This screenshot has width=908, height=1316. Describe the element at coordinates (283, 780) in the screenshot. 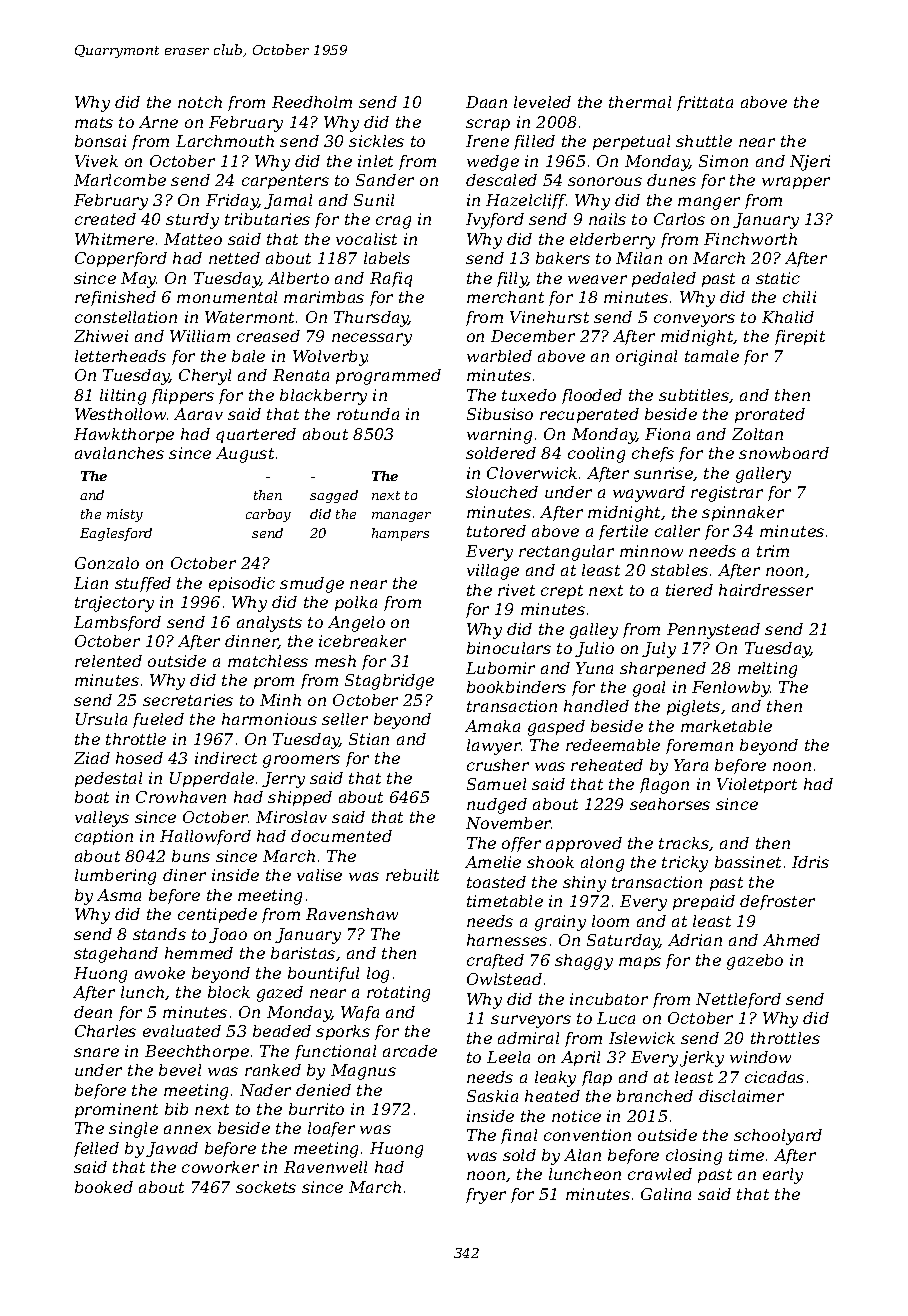

I see `Jerry` at that location.
